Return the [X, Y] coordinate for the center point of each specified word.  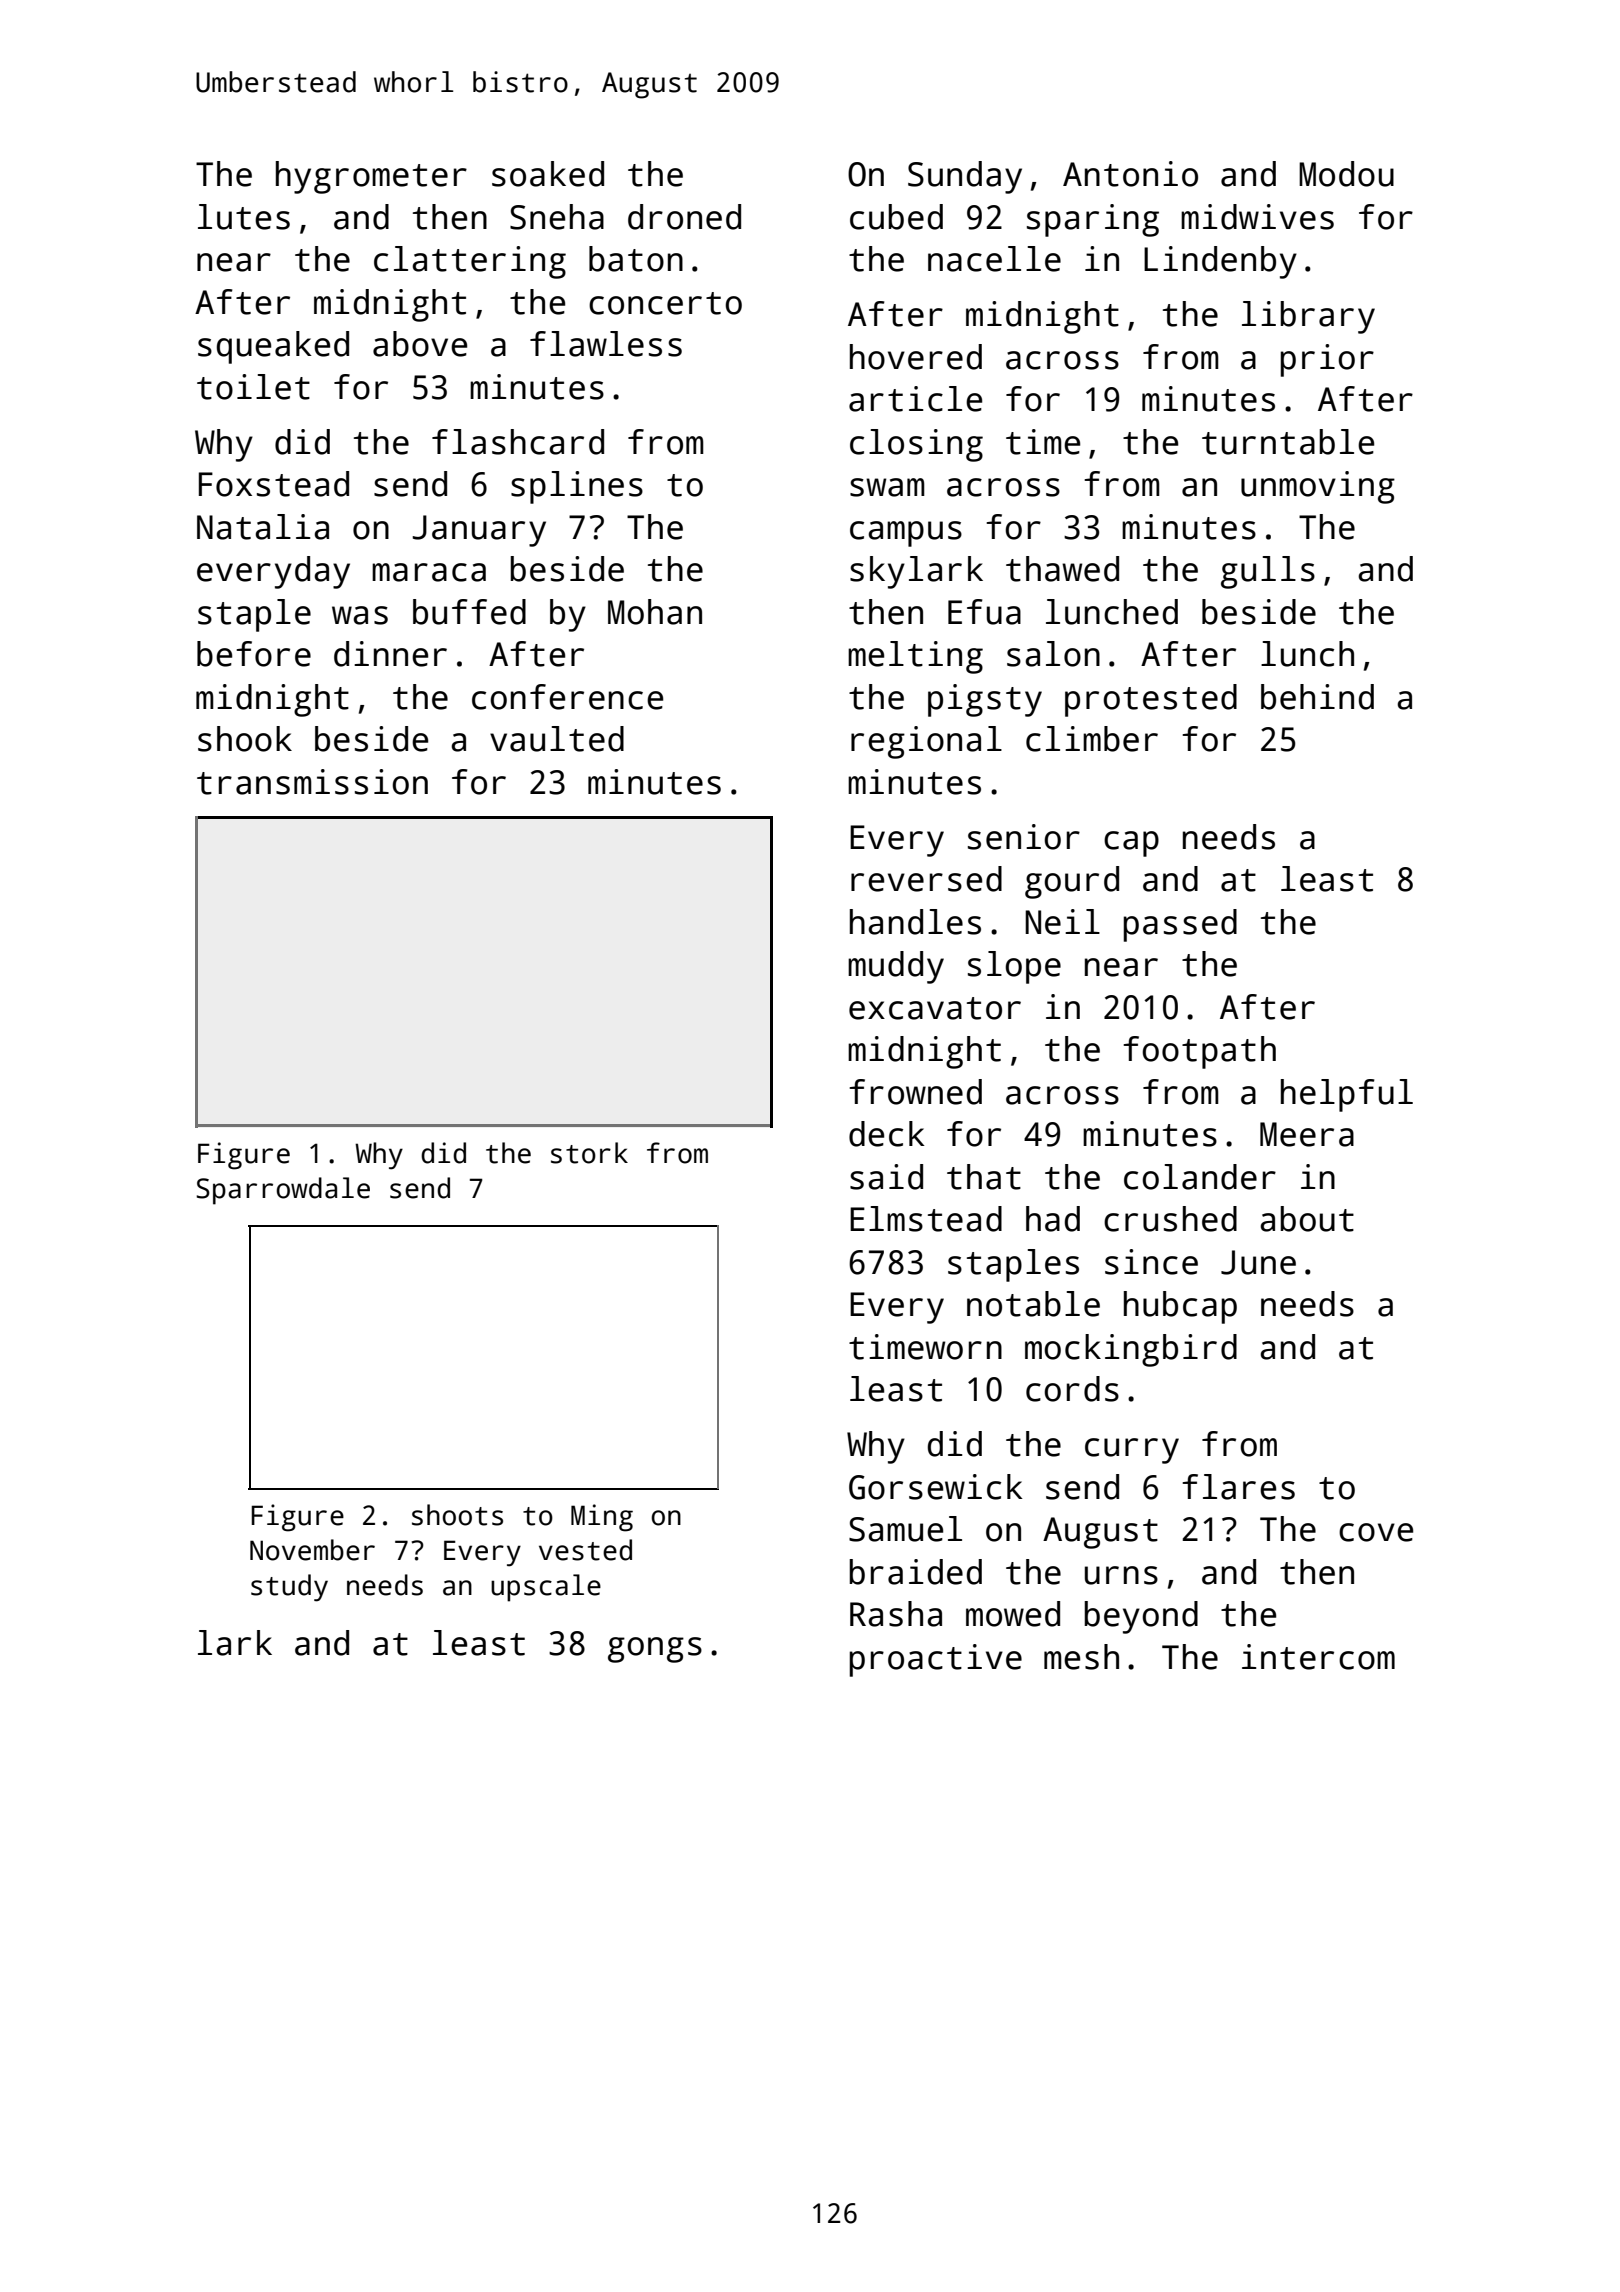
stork [589, 1153]
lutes [244, 217]
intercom [1318, 1657]
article [915, 399]
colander [1200, 1177]
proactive [935, 1660]
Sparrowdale [283, 1191]
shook [245, 739]
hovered [916, 357]
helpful [1347, 1095]
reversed [926, 879]
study [289, 1588]
